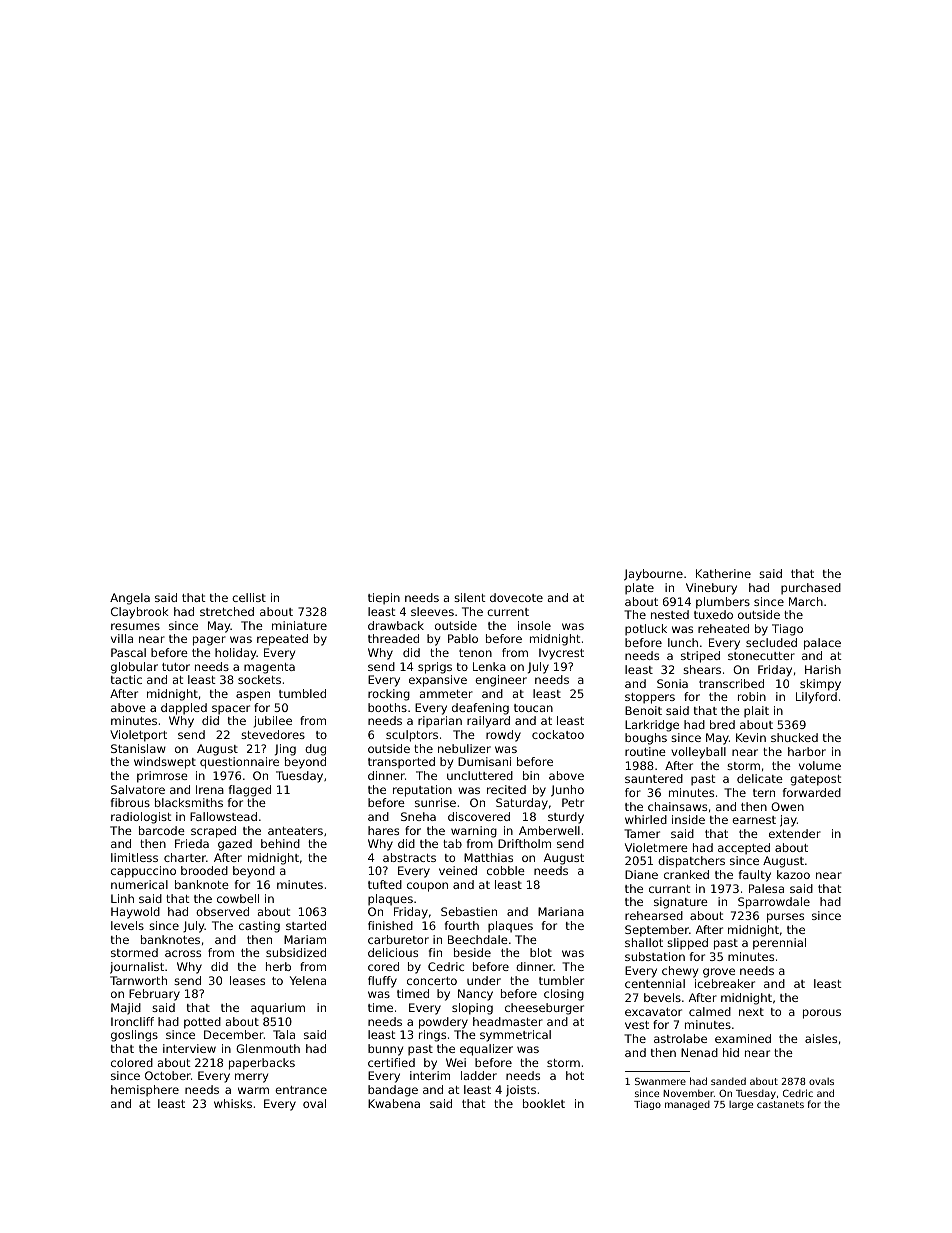 Image resolution: width=952 pixels, height=1233 pixels. Describe the element at coordinates (249, 597) in the image. I see `cellist` at that location.
